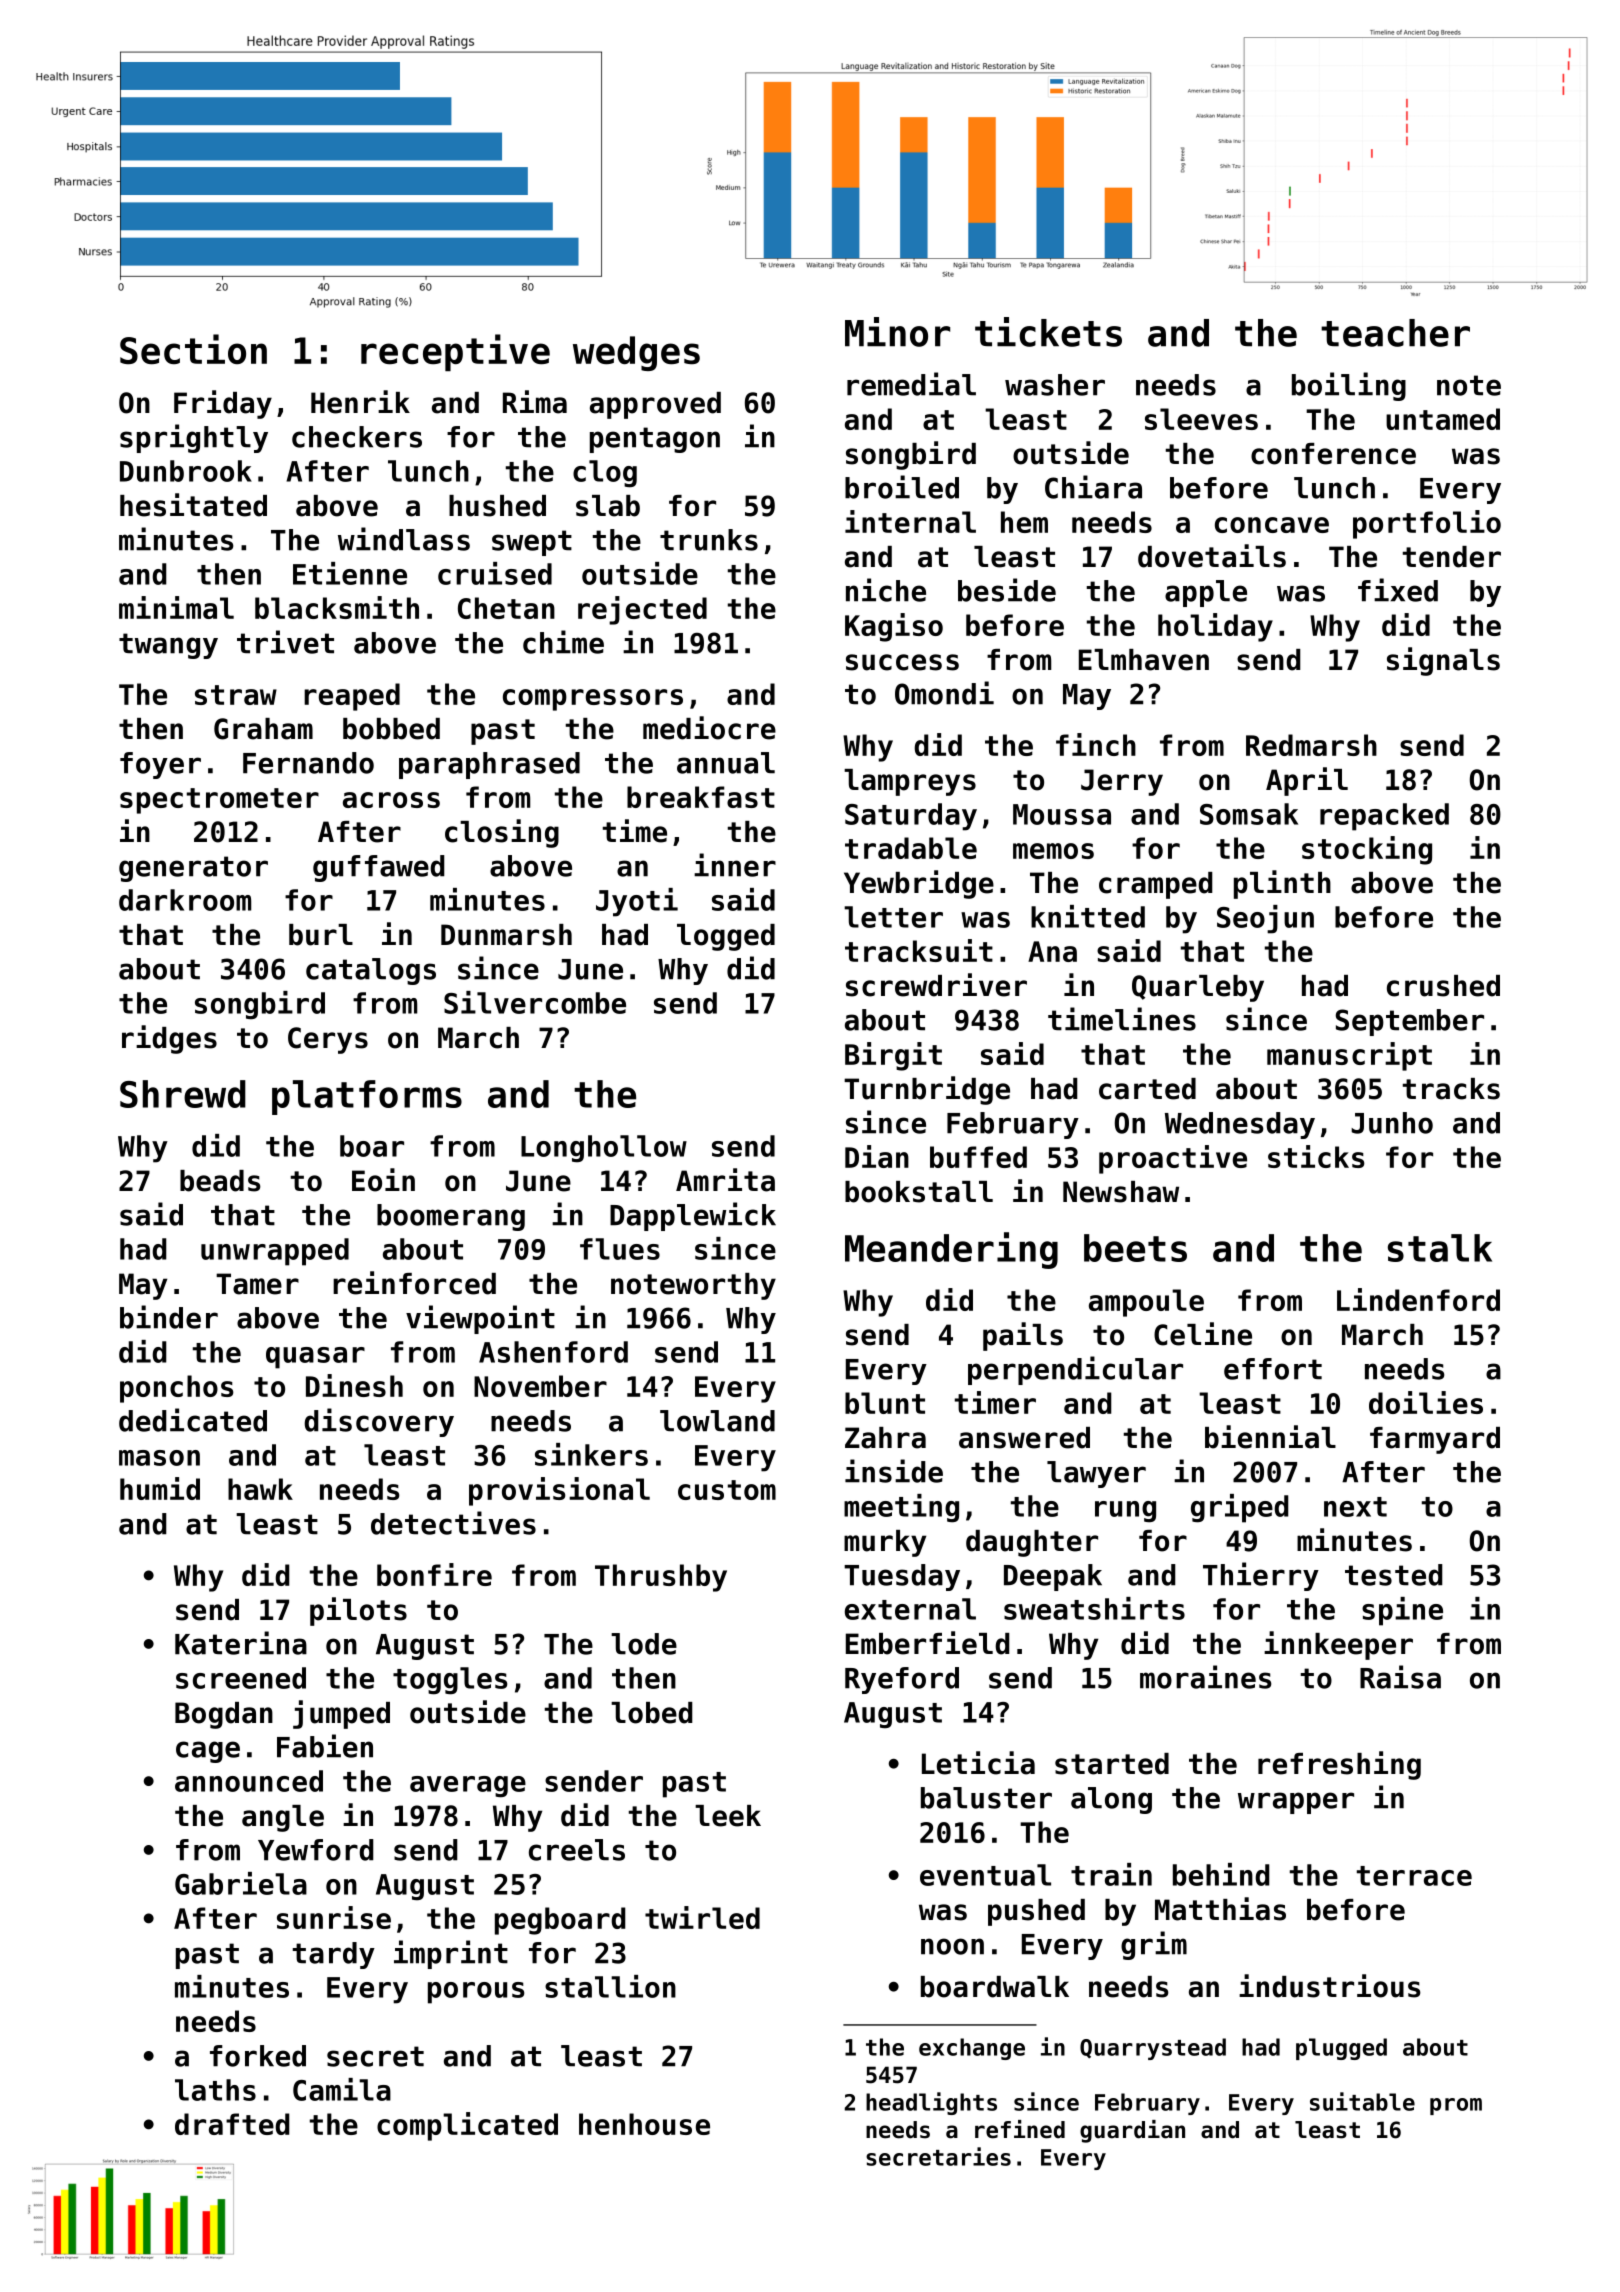  What do you see at coordinates (553, 1352) in the page?
I see `Ashenford` at bounding box center [553, 1352].
